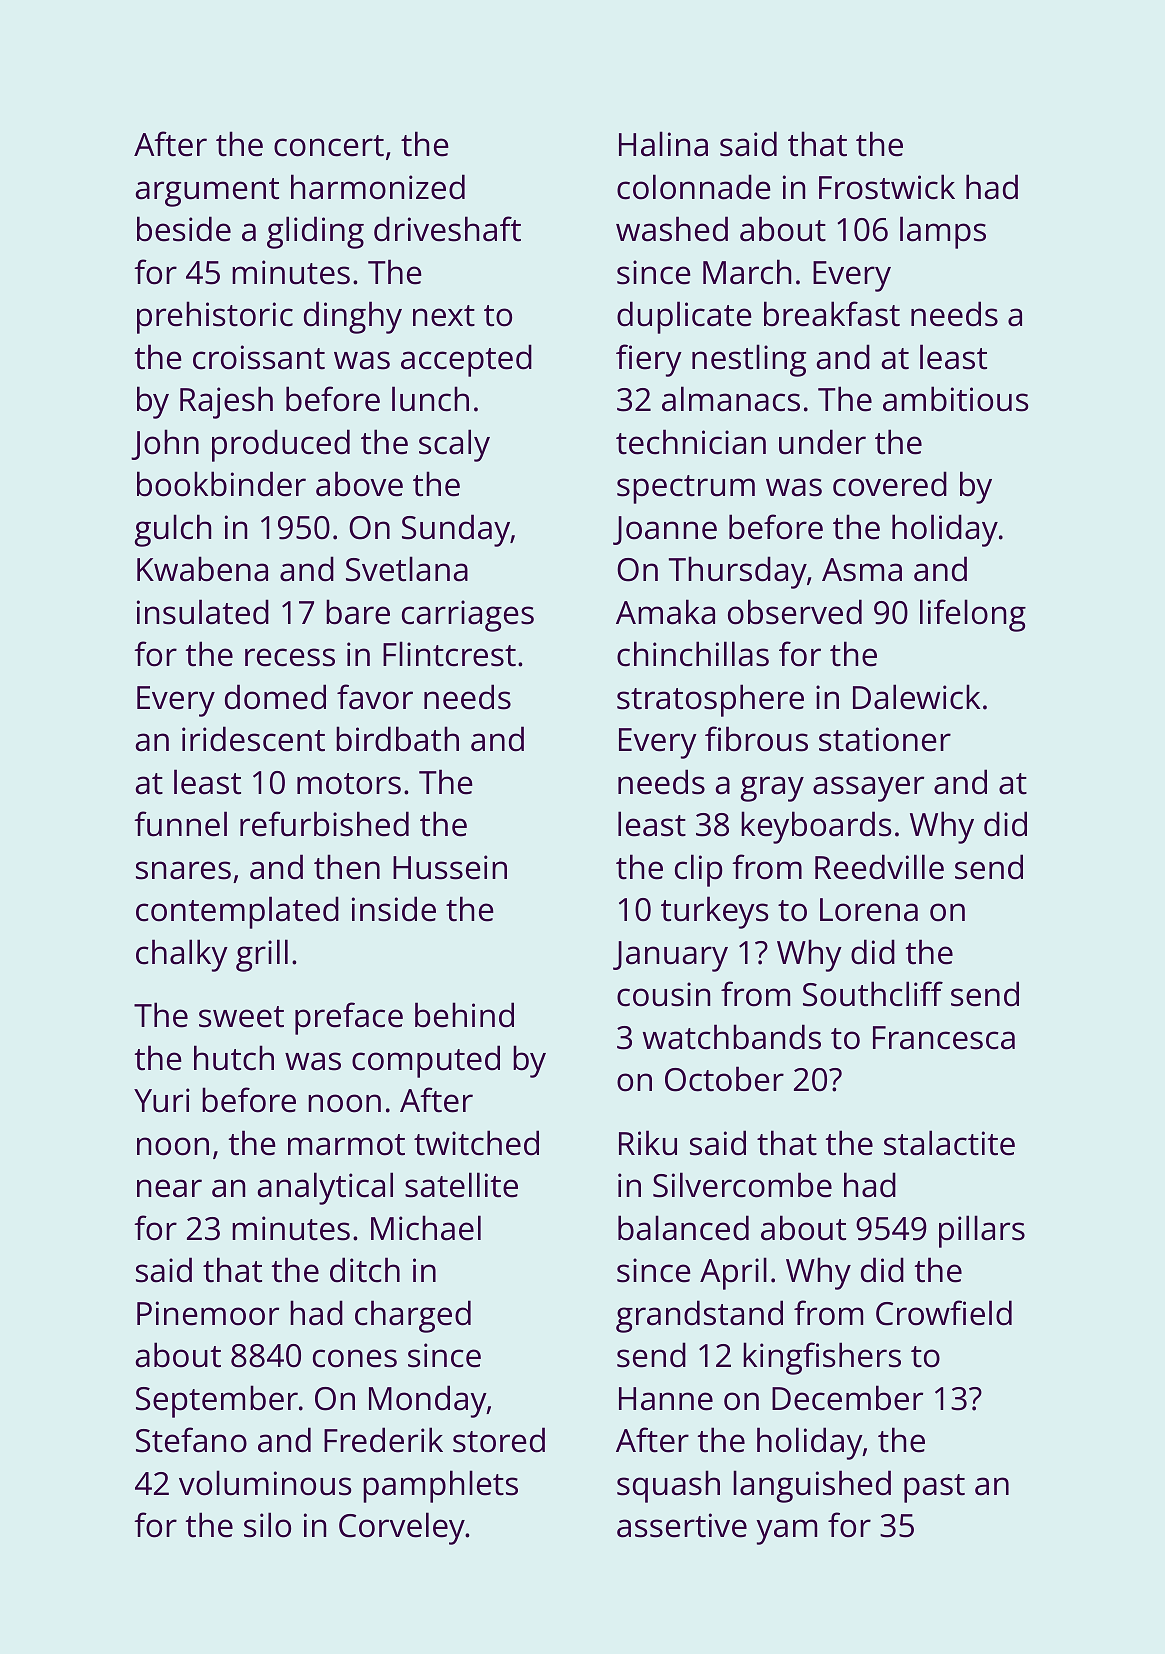 The image size is (1165, 1654). Describe the element at coordinates (795, 612) in the screenshot. I see `observed` at that location.
